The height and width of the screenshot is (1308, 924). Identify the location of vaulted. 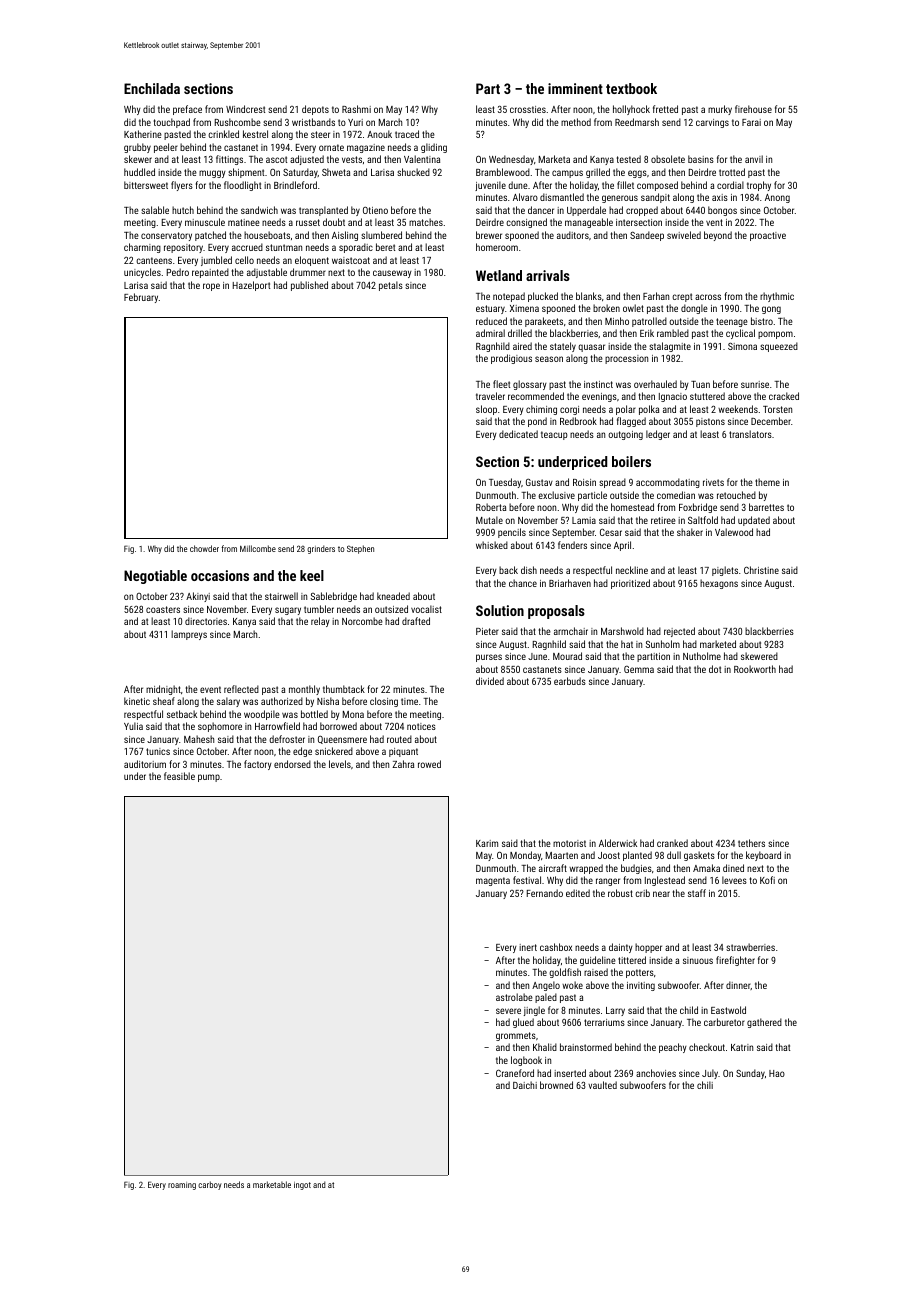
(602, 1085).
